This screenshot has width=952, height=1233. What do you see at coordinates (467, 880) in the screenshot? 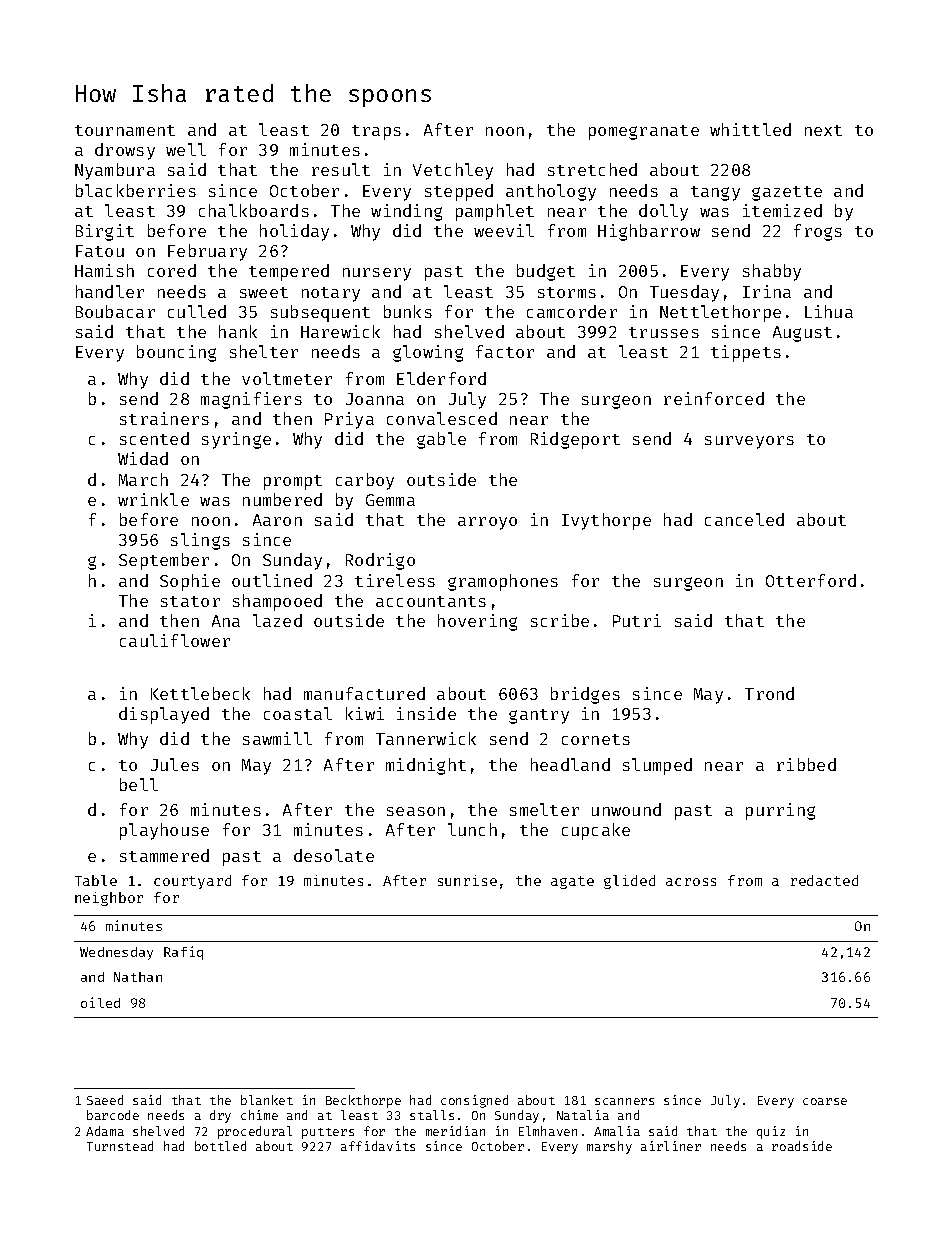
I see `sunrise` at bounding box center [467, 880].
